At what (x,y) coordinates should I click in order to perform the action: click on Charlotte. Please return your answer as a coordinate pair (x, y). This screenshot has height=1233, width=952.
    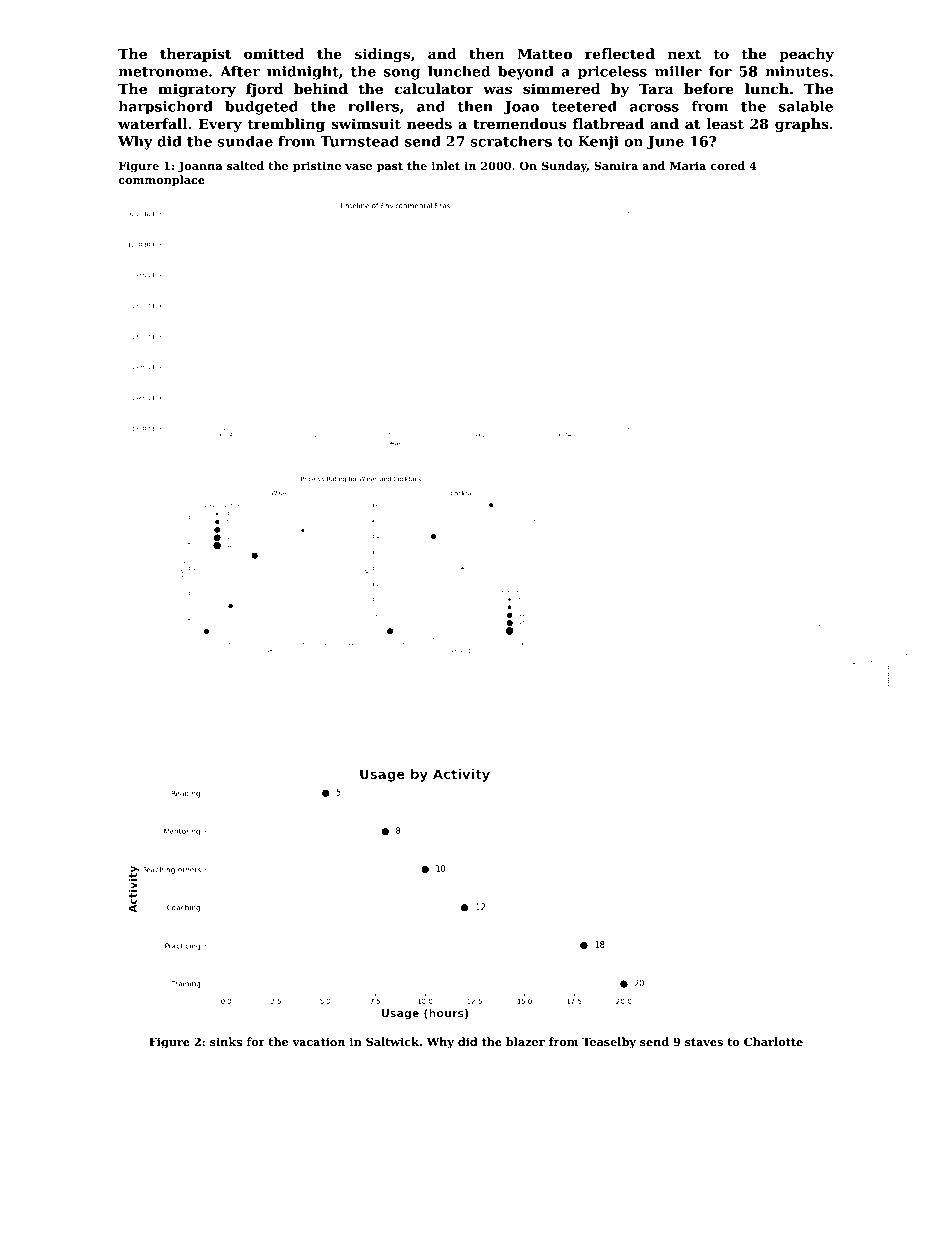
    Looking at the image, I should click on (773, 1041).
